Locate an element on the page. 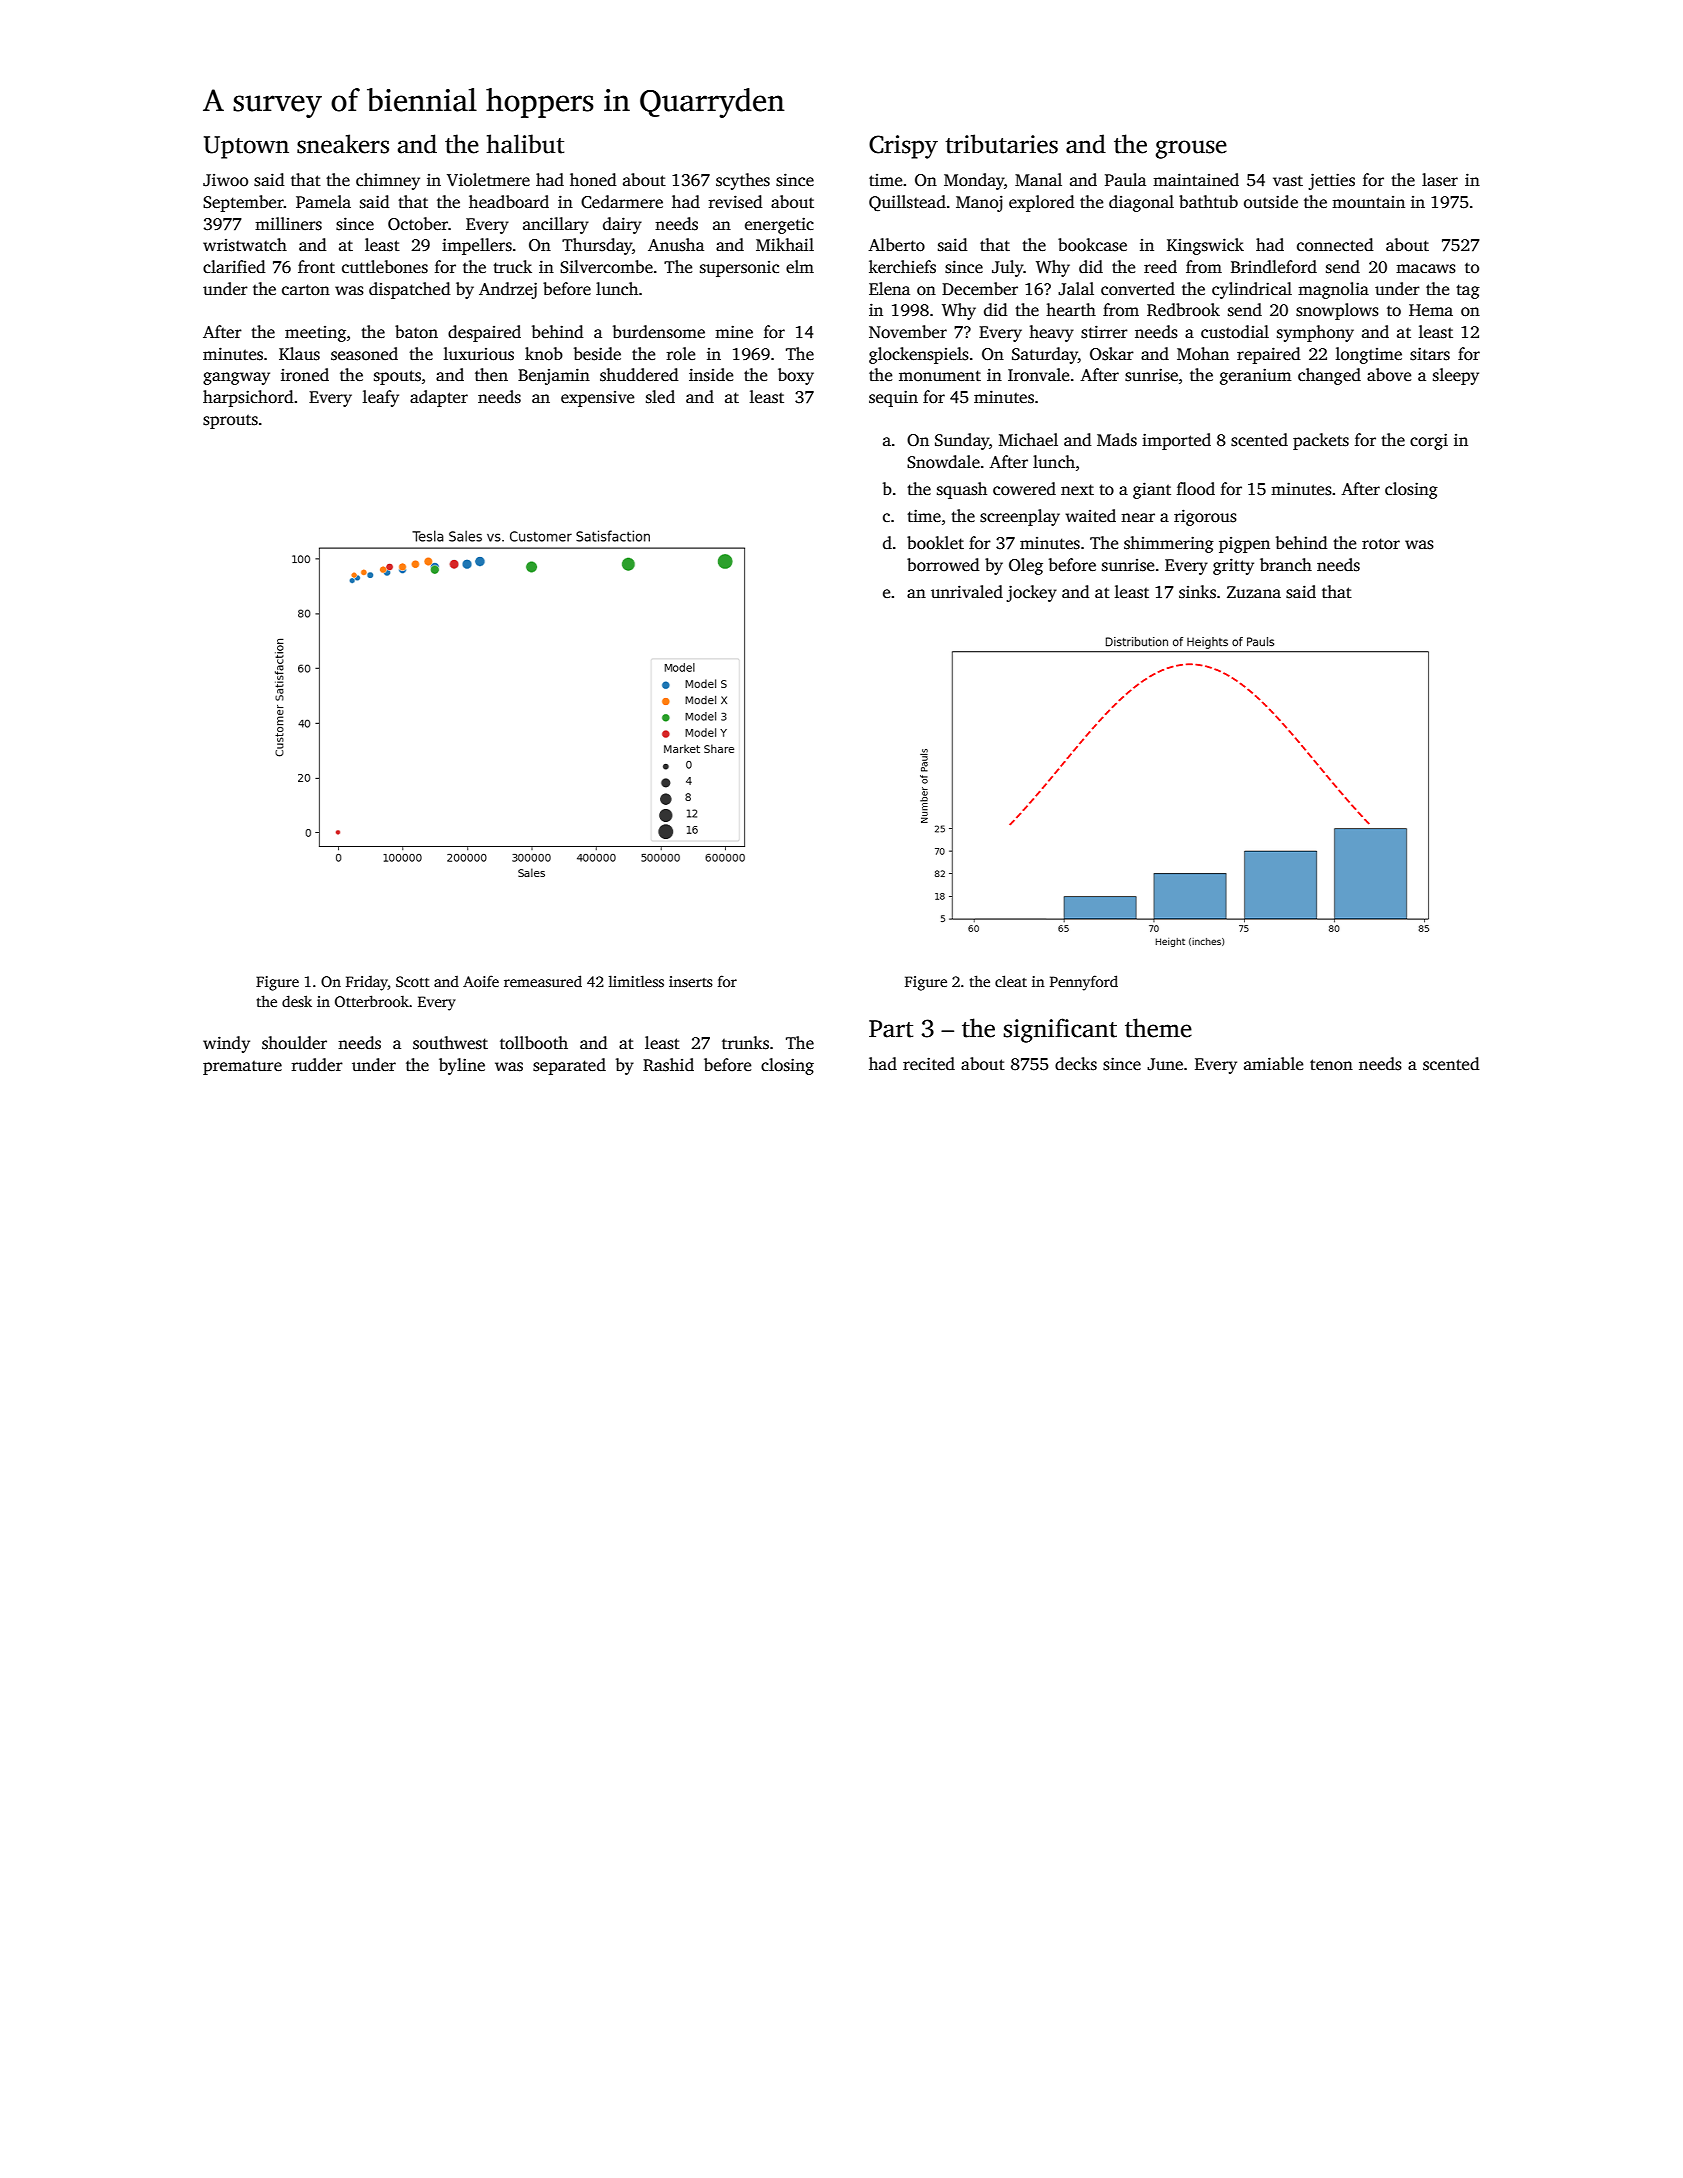 This document has height=2178, width=1683. geranium is located at coordinates (1255, 376).
